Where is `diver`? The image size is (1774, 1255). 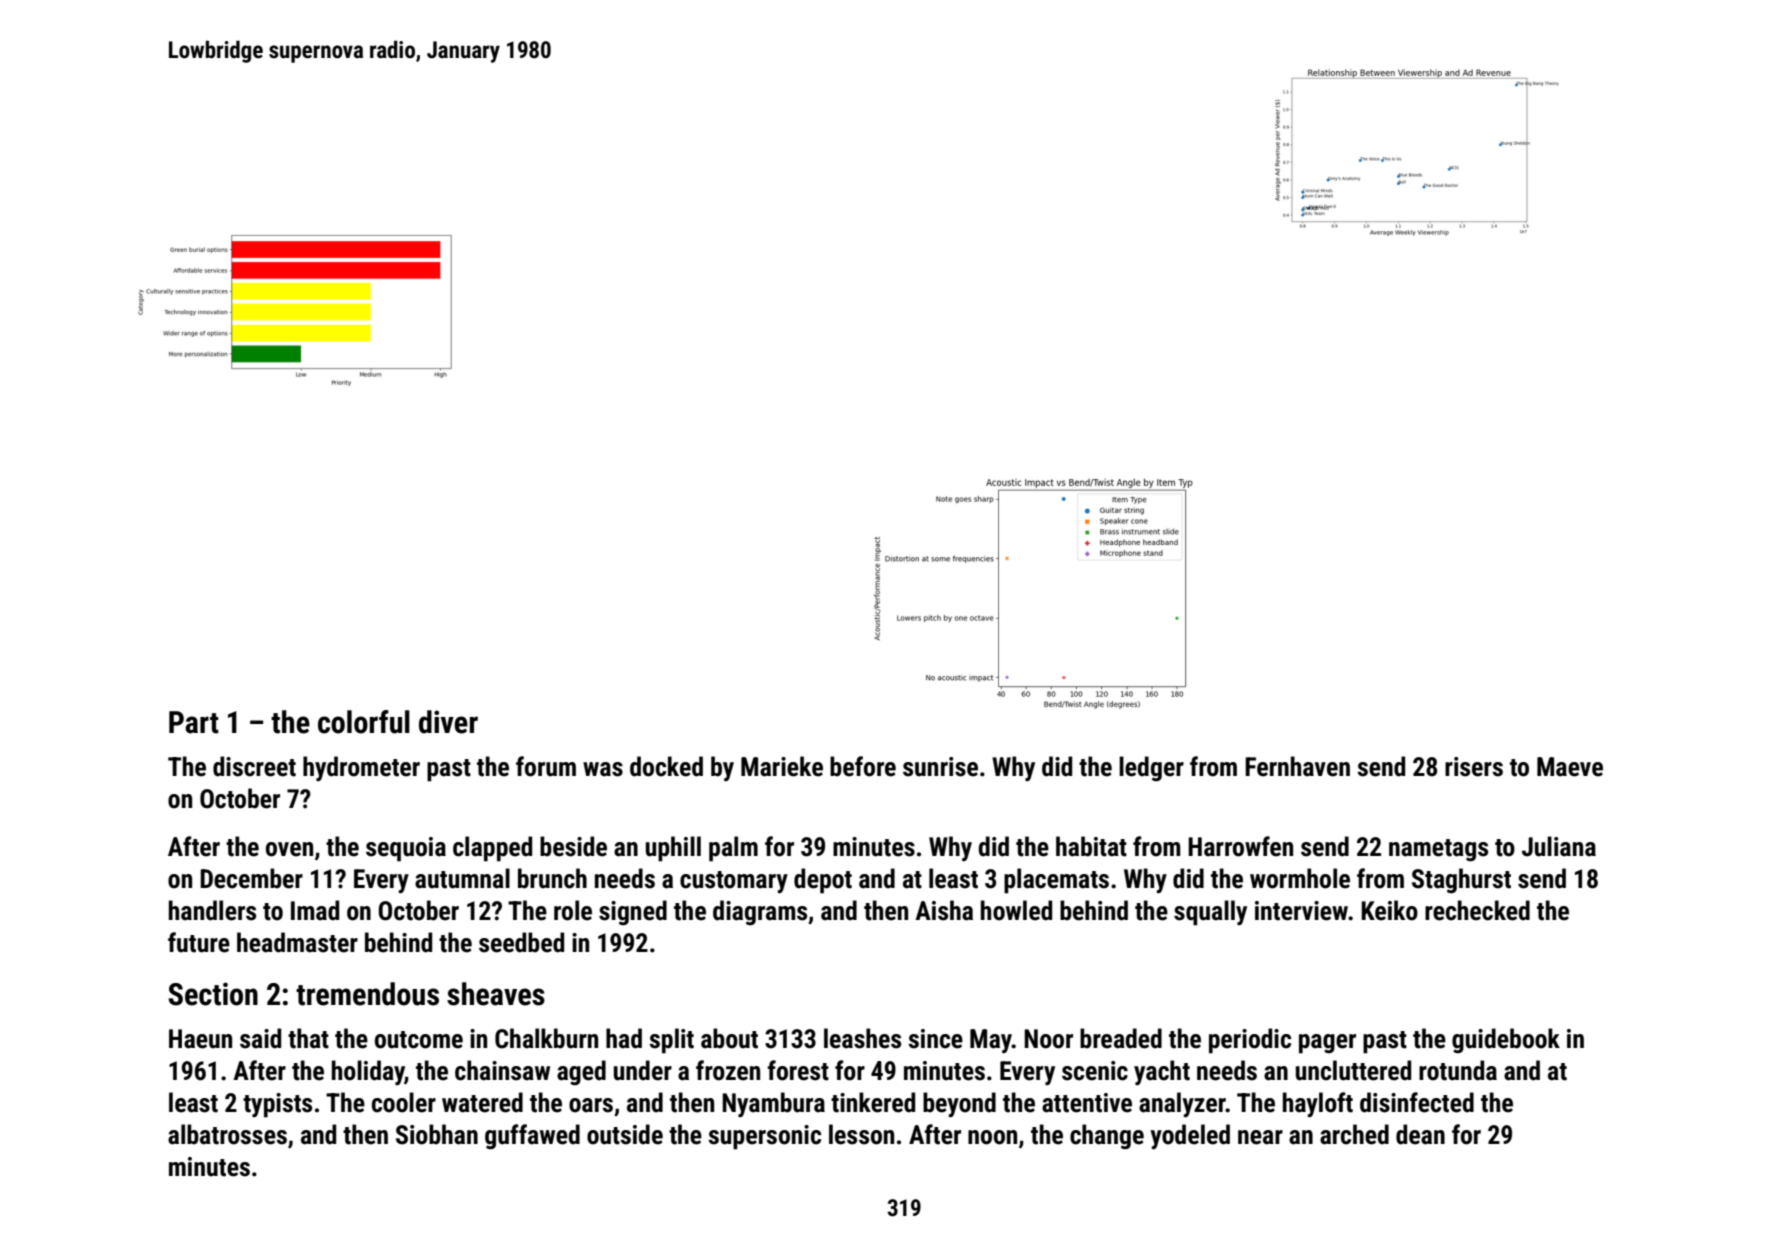 diver is located at coordinates (448, 722).
